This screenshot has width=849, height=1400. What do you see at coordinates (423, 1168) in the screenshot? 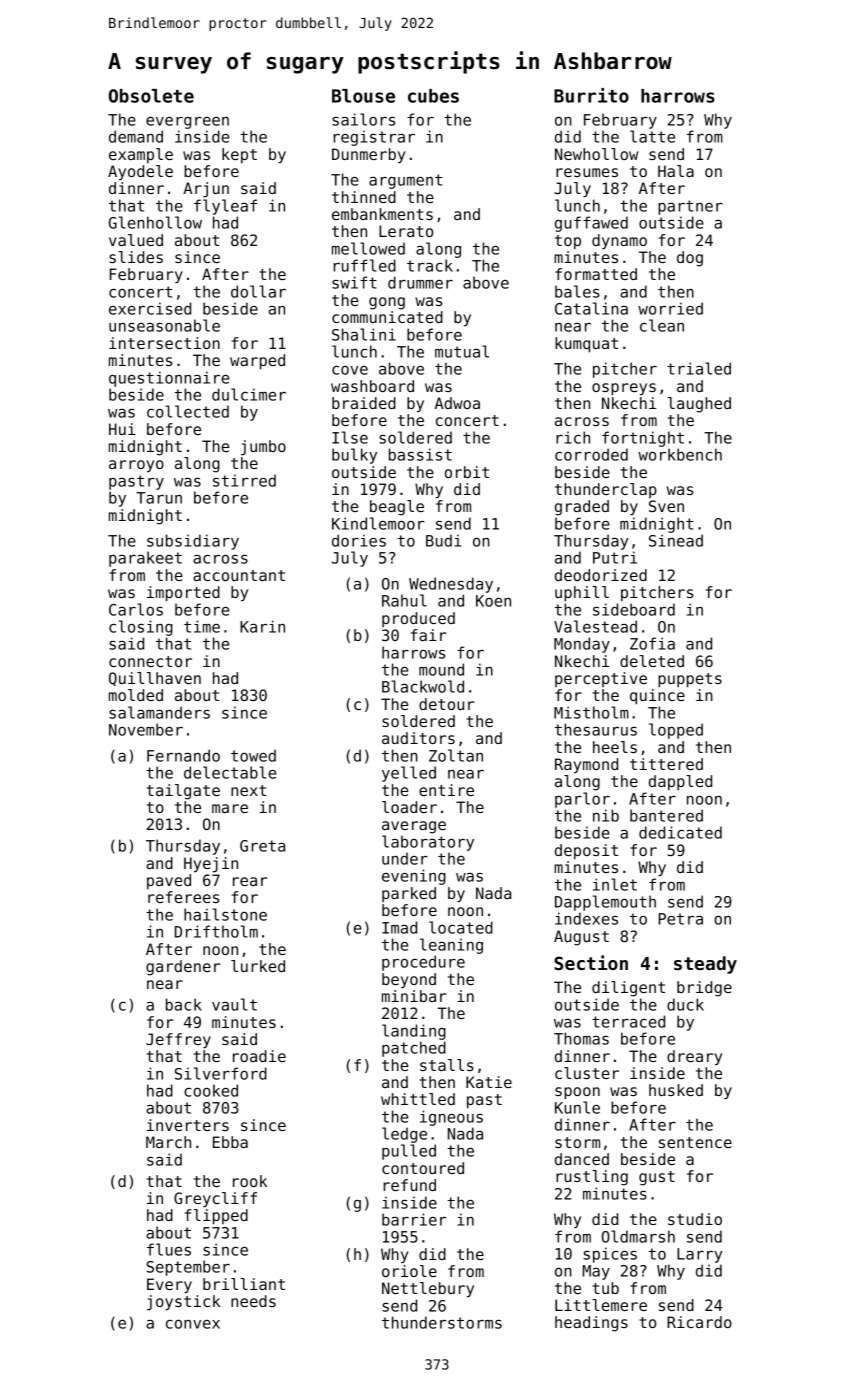
I see `contoured` at bounding box center [423, 1168].
